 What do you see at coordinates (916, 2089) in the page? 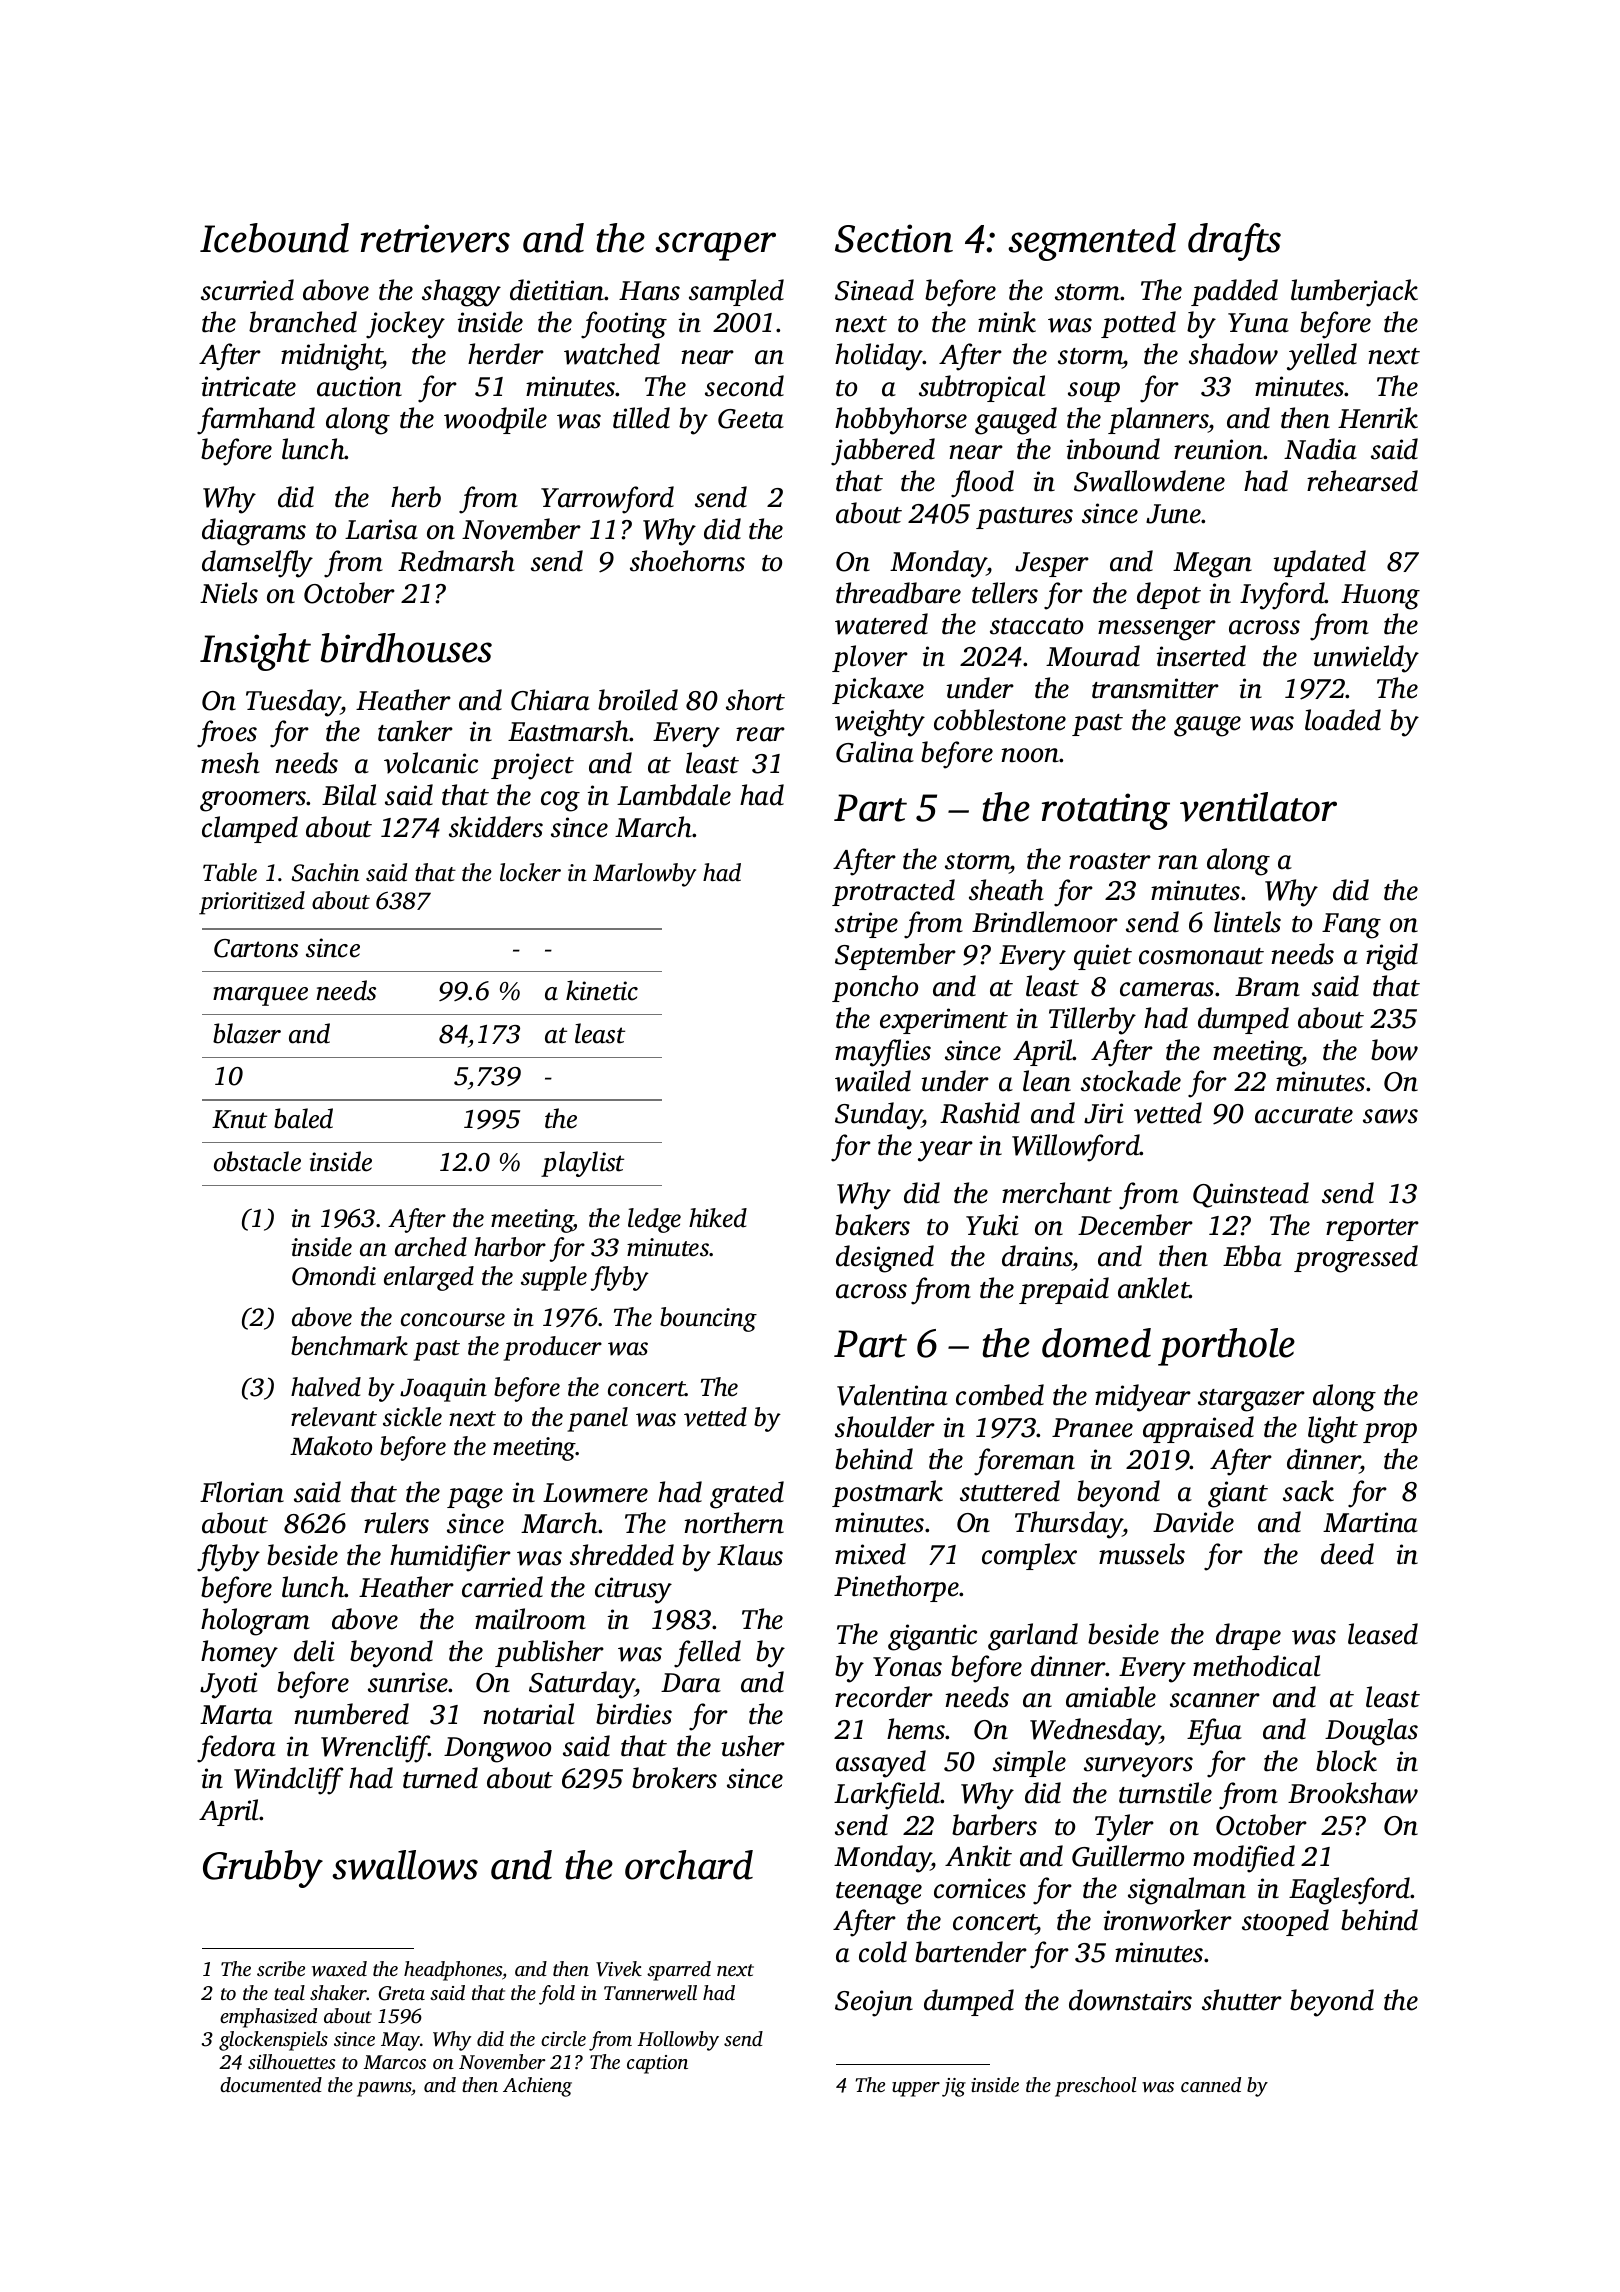
I see `upper` at bounding box center [916, 2089].
